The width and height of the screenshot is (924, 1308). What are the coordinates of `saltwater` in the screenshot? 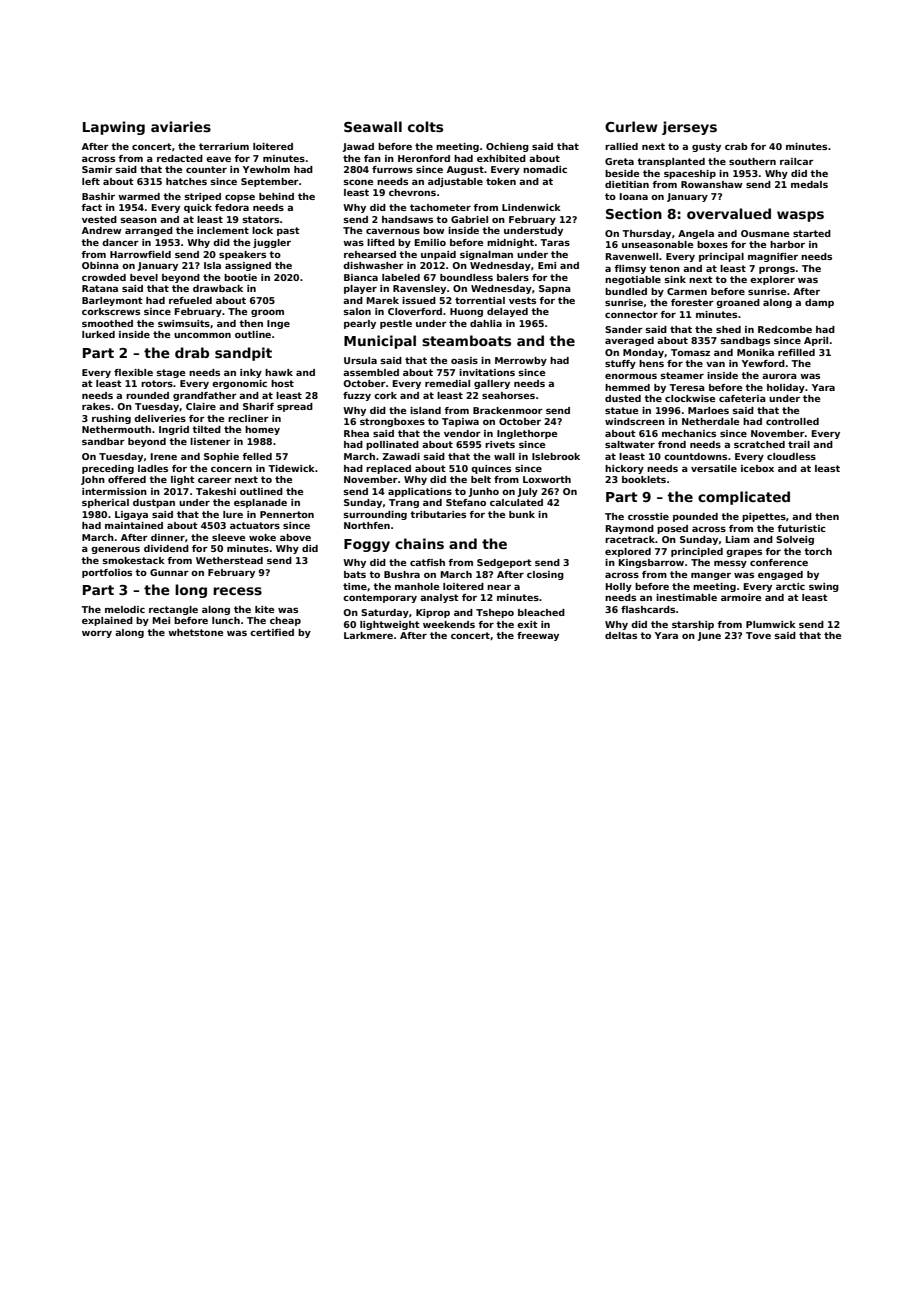 It's located at (630, 444).
